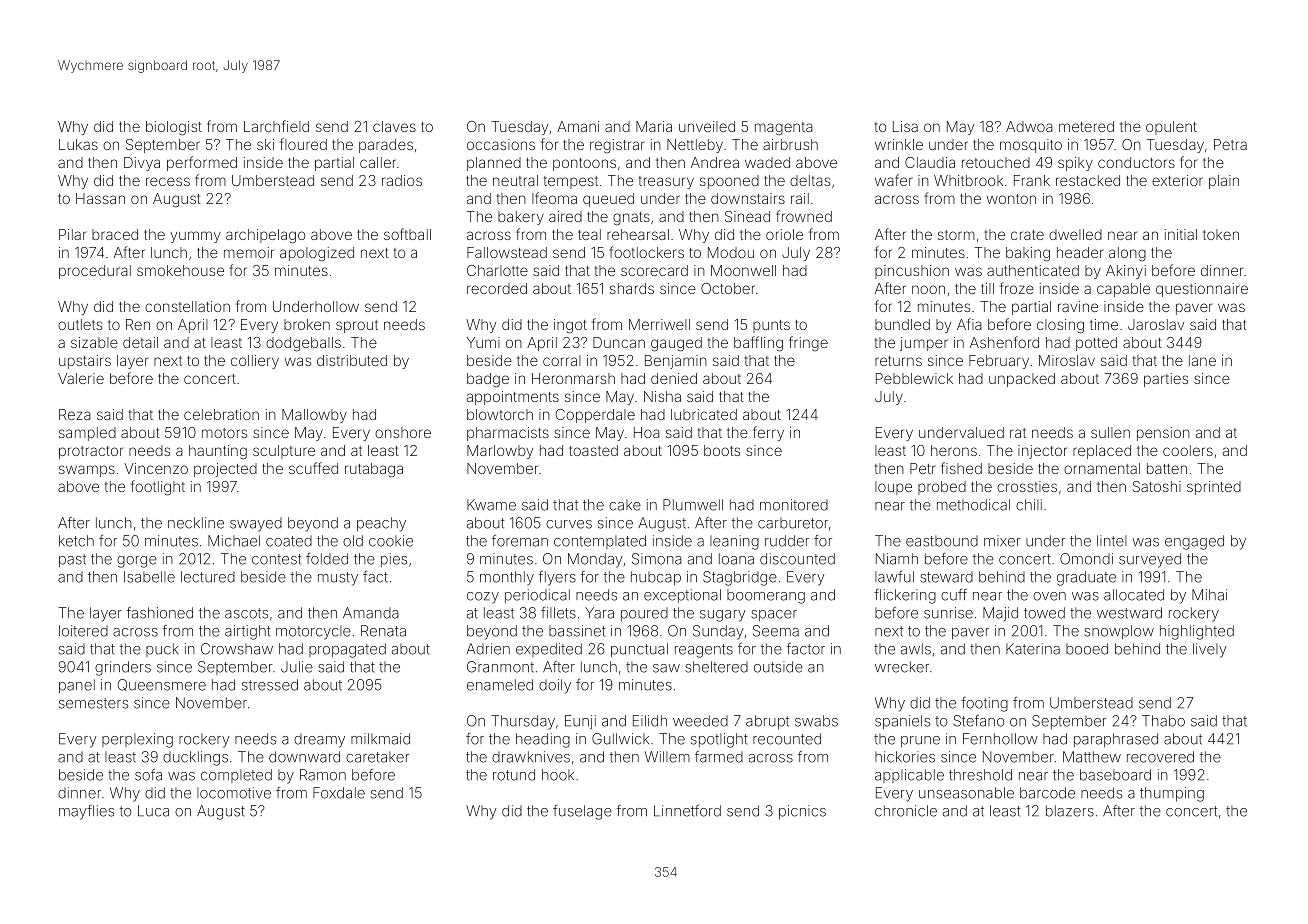 The height and width of the screenshot is (924, 1308). Describe the element at coordinates (654, 126) in the screenshot. I see `Maria` at that location.
